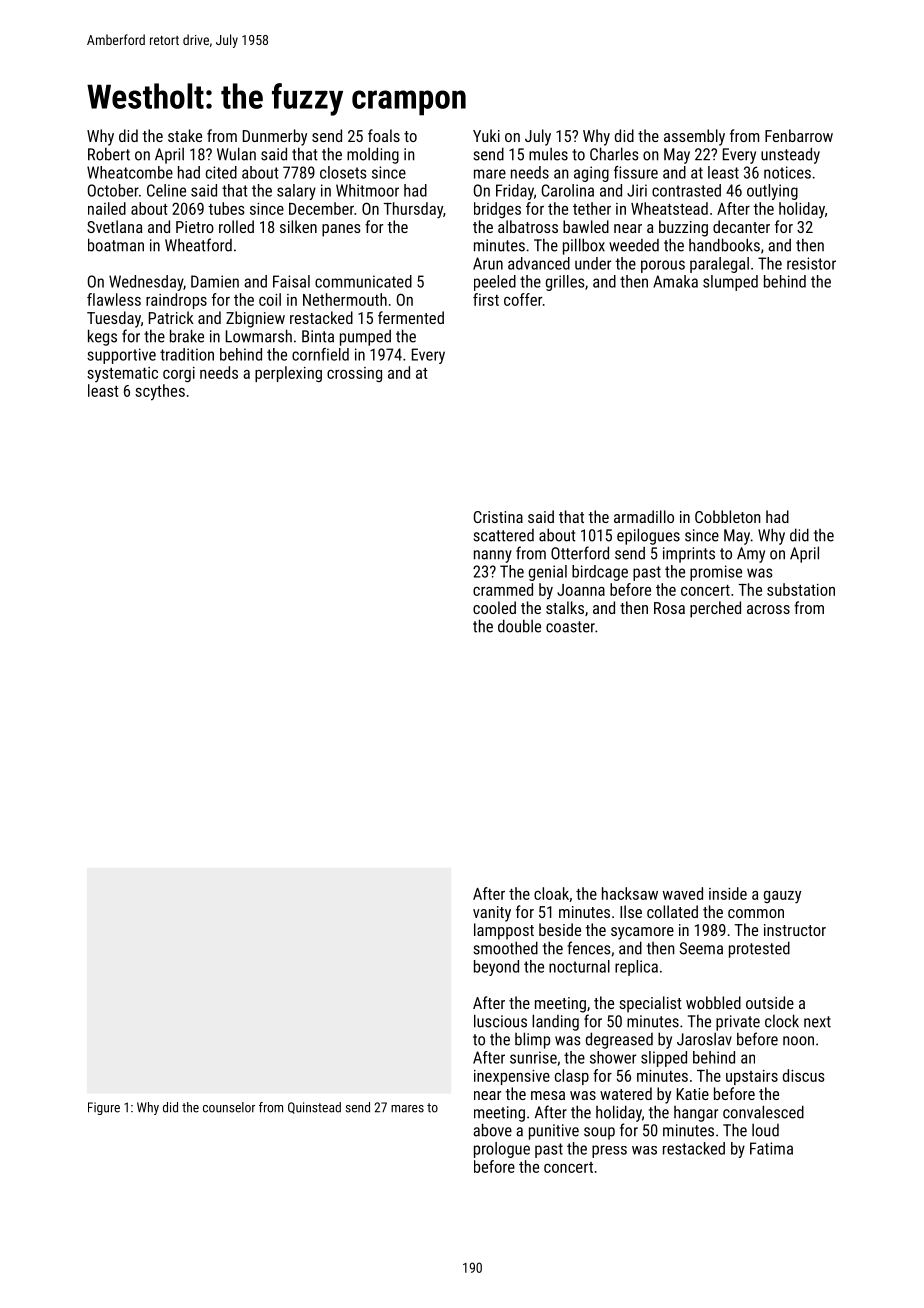 The height and width of the page is (1308, 924). Describe the element at coordinates (728, 516) in the page. I see `Cobbleton` at that location.
